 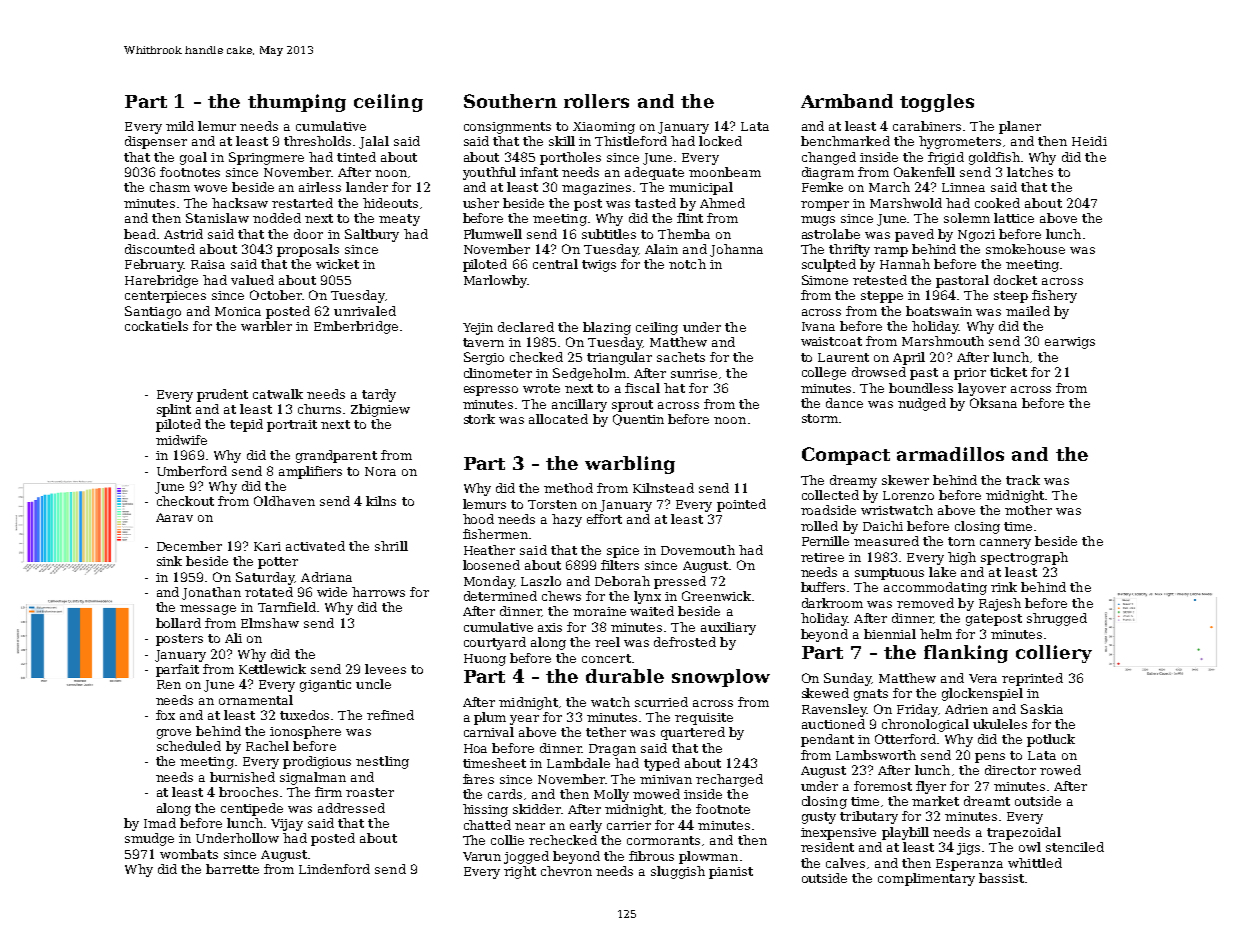 What do you see at coordinates (356, 327) in the screenshot?
I see `Emberbridge` at bounding box center [356, 327].
